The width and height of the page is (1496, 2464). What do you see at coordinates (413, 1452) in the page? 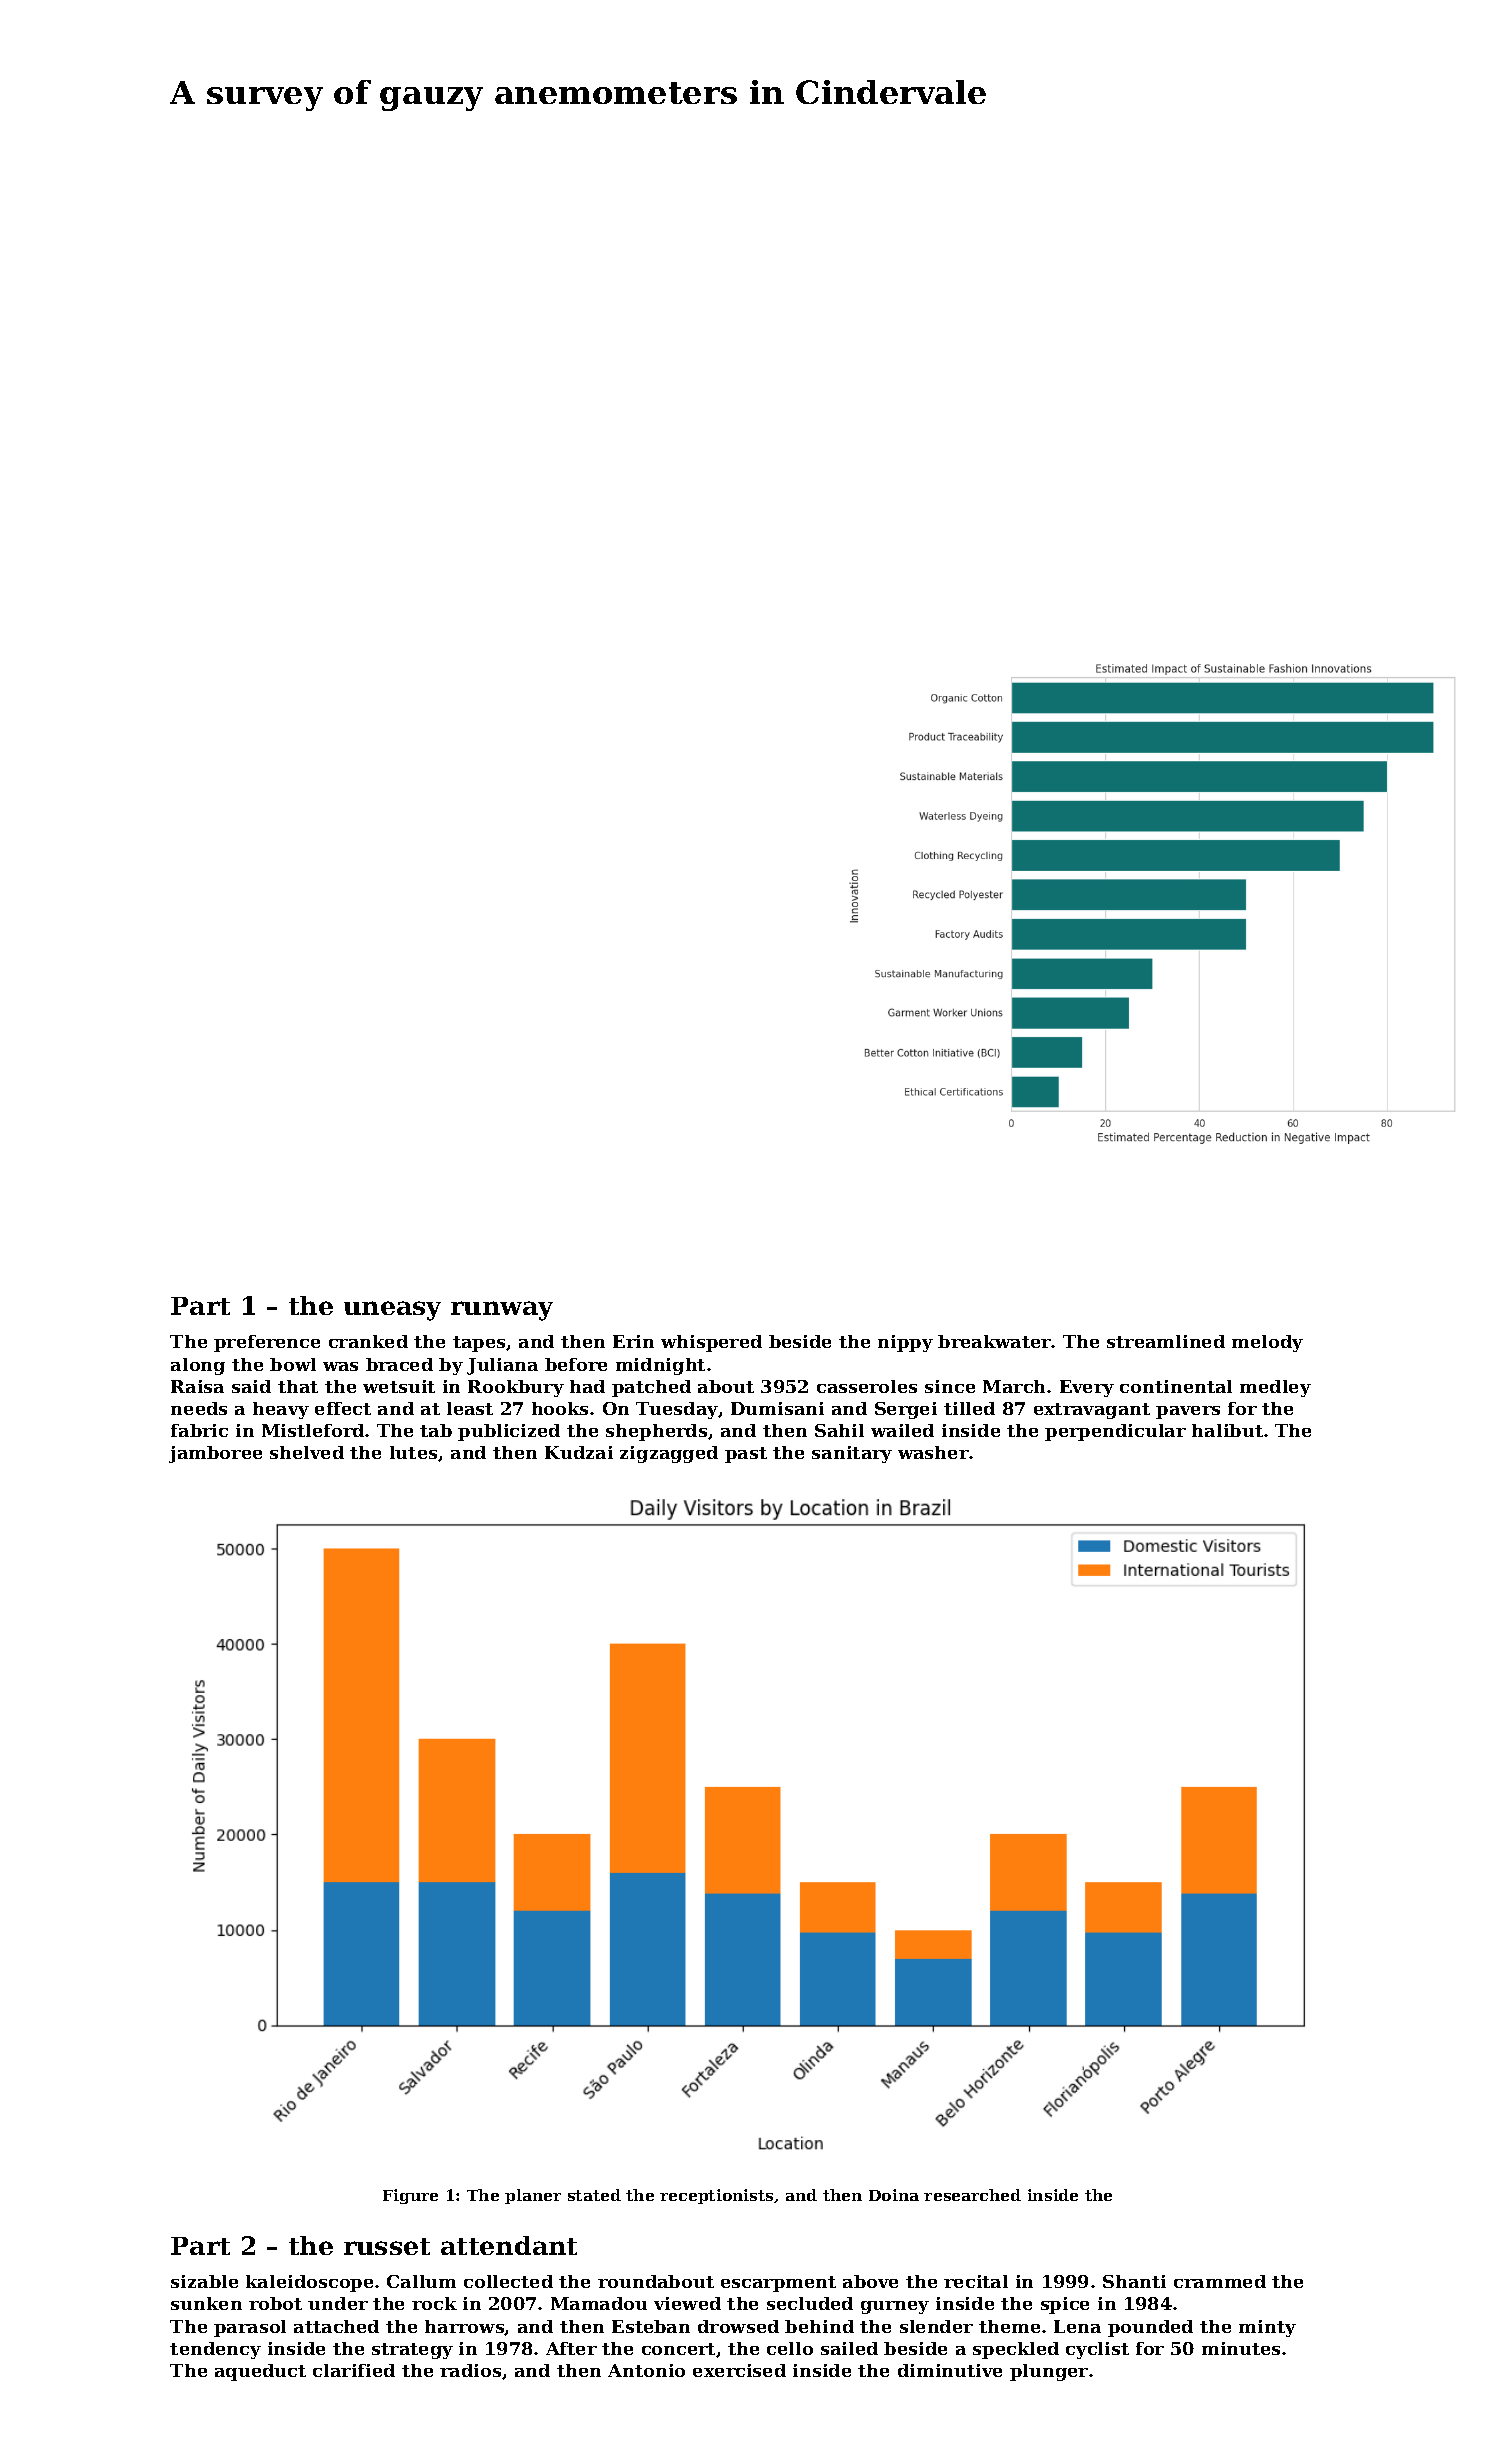
I see `lutes` at bounding box center [413, 1452].
